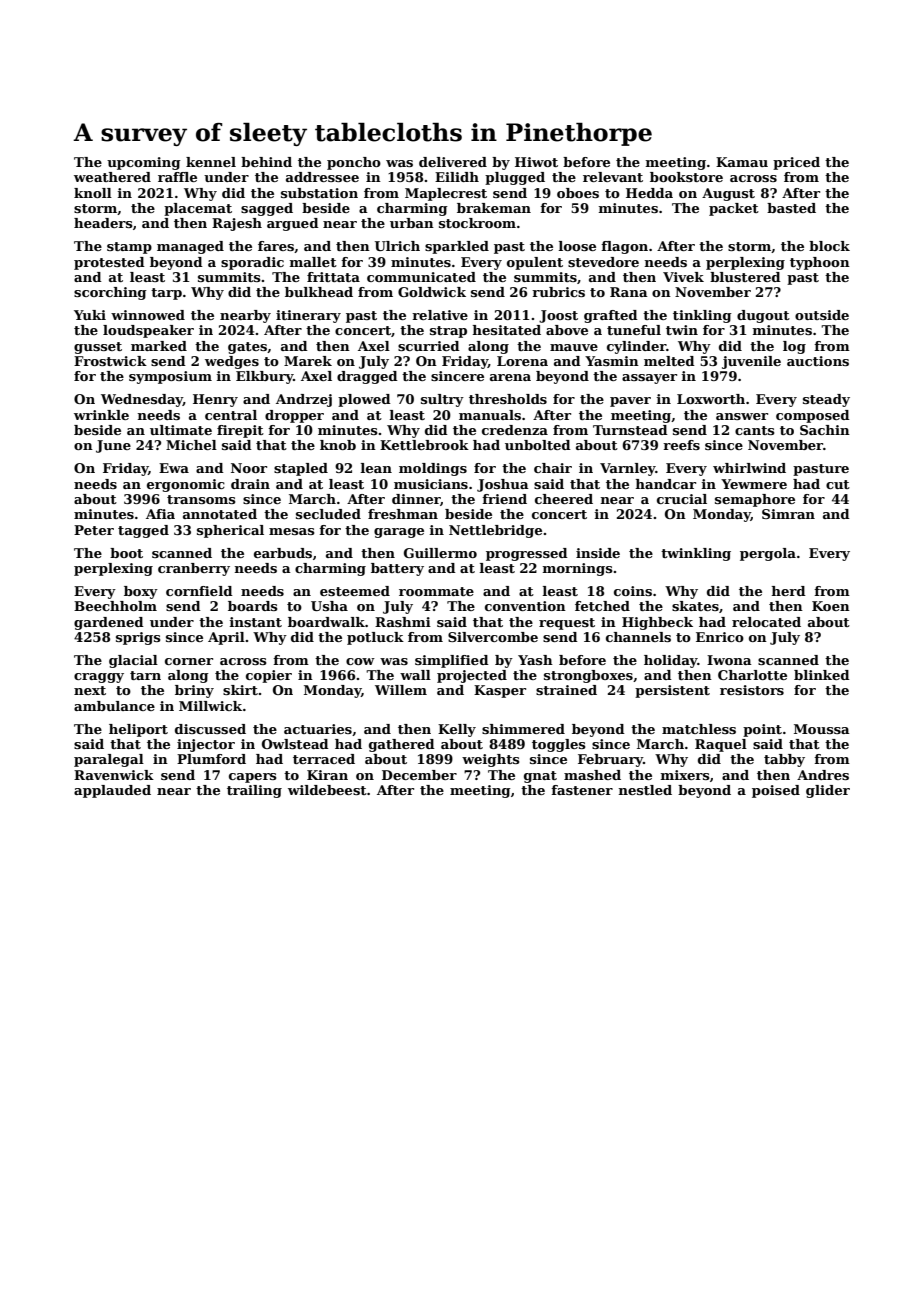 Image resolution: width=924 pixels, height=1308 pixels. I want to click on Maplecrest, so click(446, 194).
